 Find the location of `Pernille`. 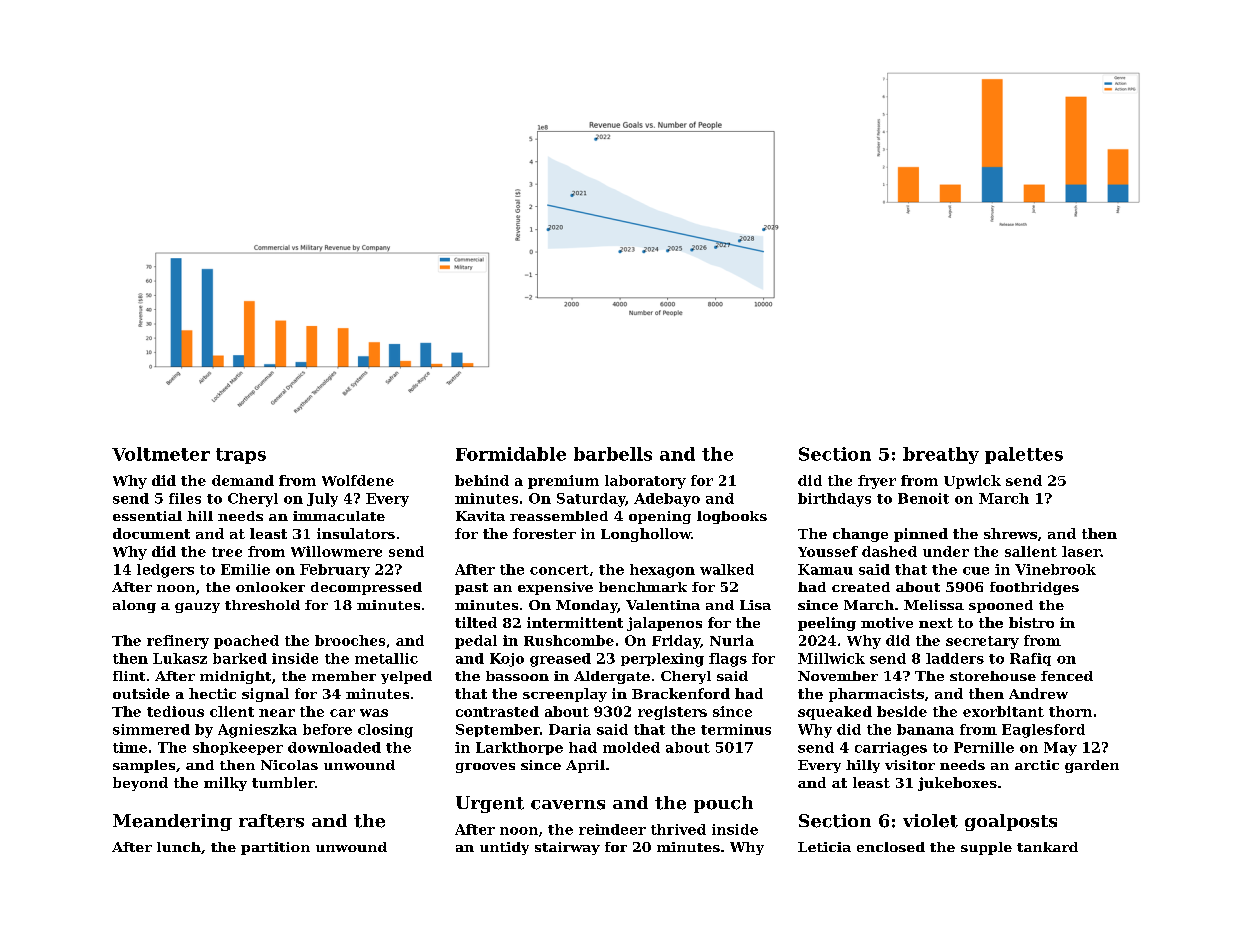

Pernille is located at coordinates (984, 747).
